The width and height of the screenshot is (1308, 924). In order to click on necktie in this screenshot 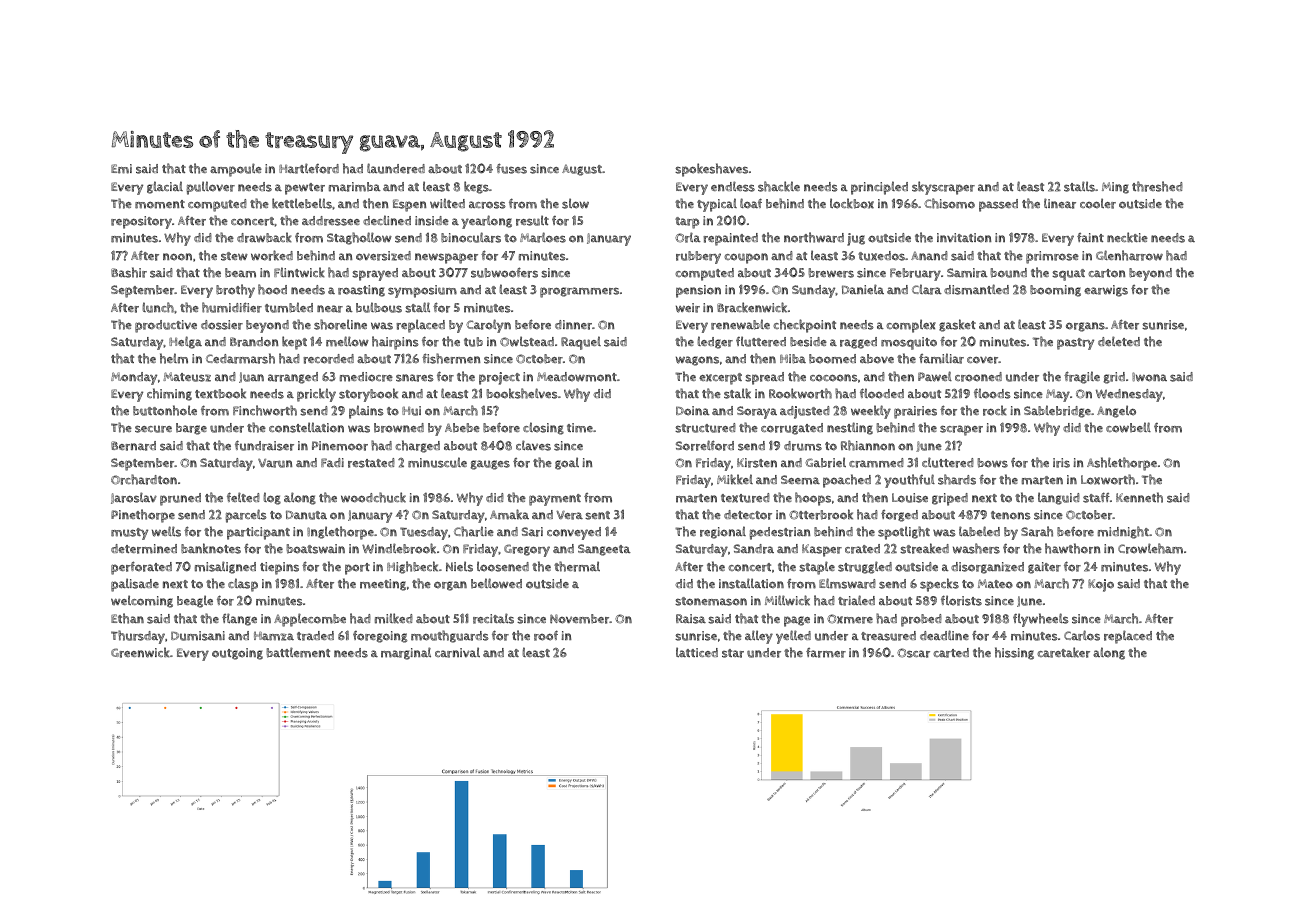, I will do `click(1127, 237)`.
